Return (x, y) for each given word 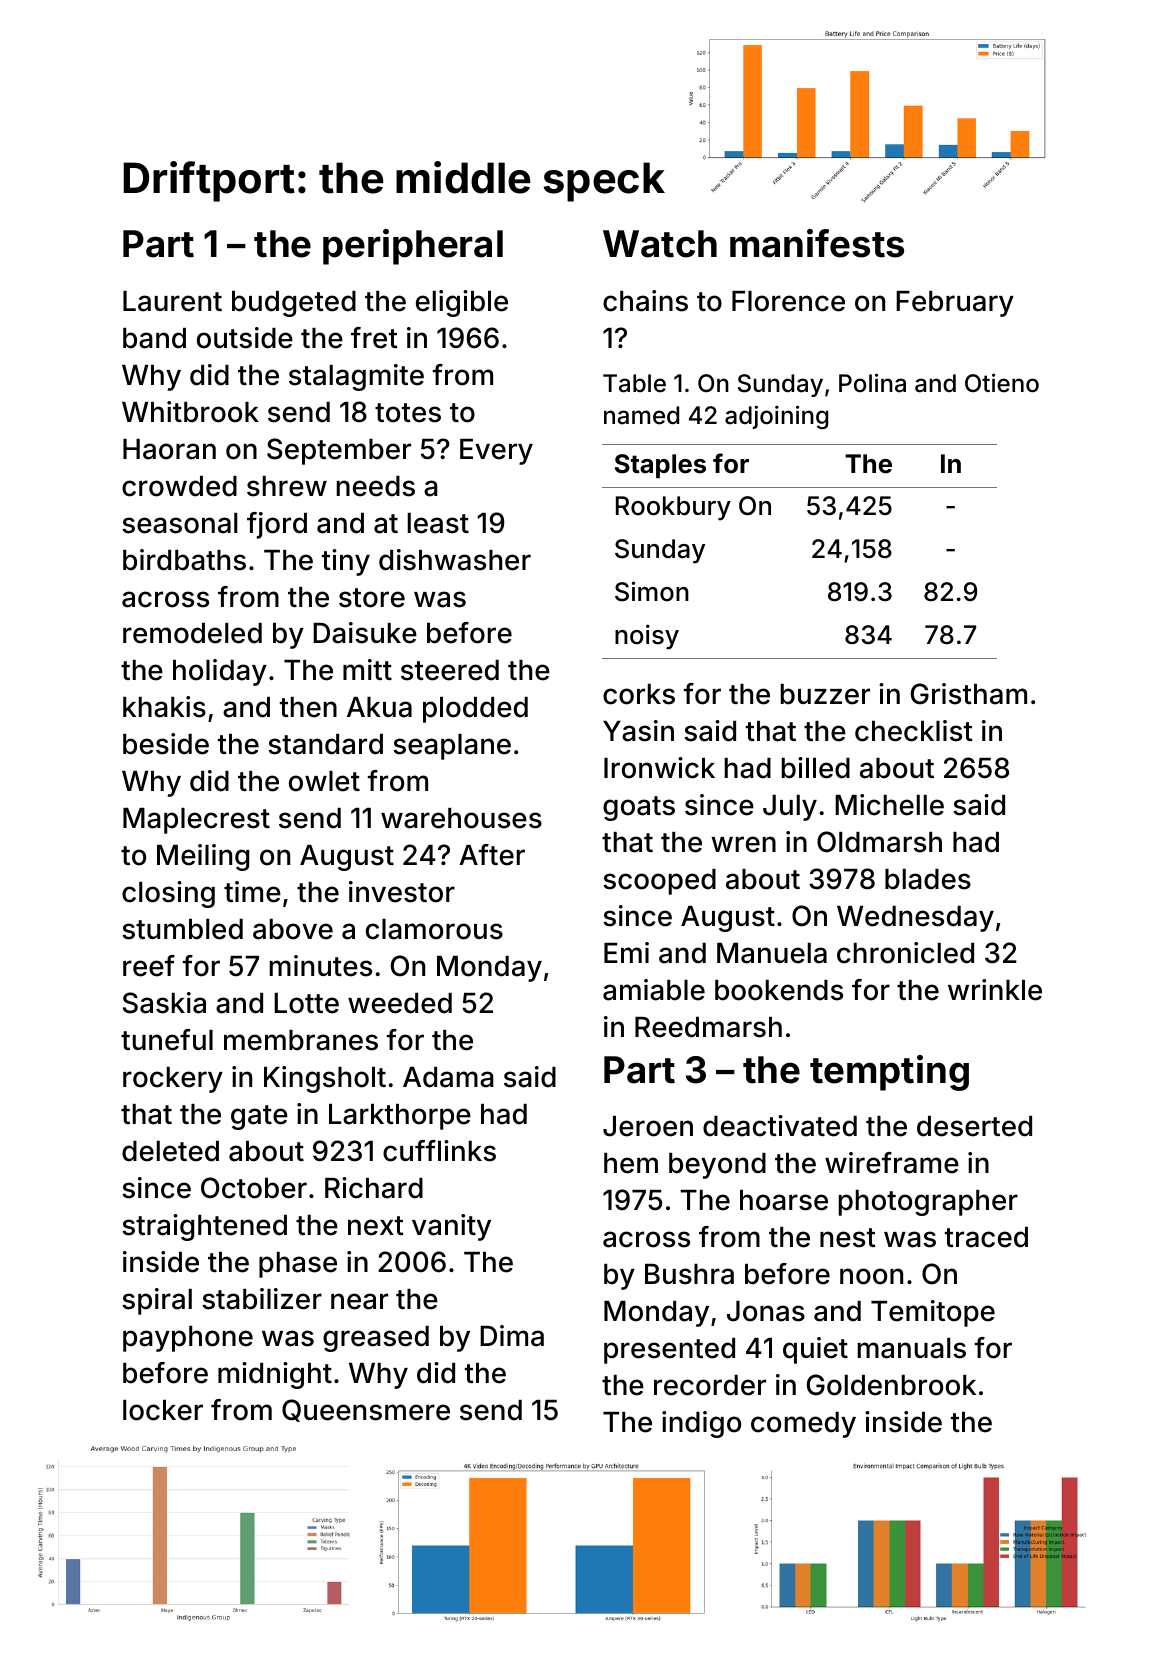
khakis (164, 707)
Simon (652, 591)
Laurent (172, 301)
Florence (788, 301)
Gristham (969, 694)
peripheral (413, 247)
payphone (188, 1339)
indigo (701, 1424)
